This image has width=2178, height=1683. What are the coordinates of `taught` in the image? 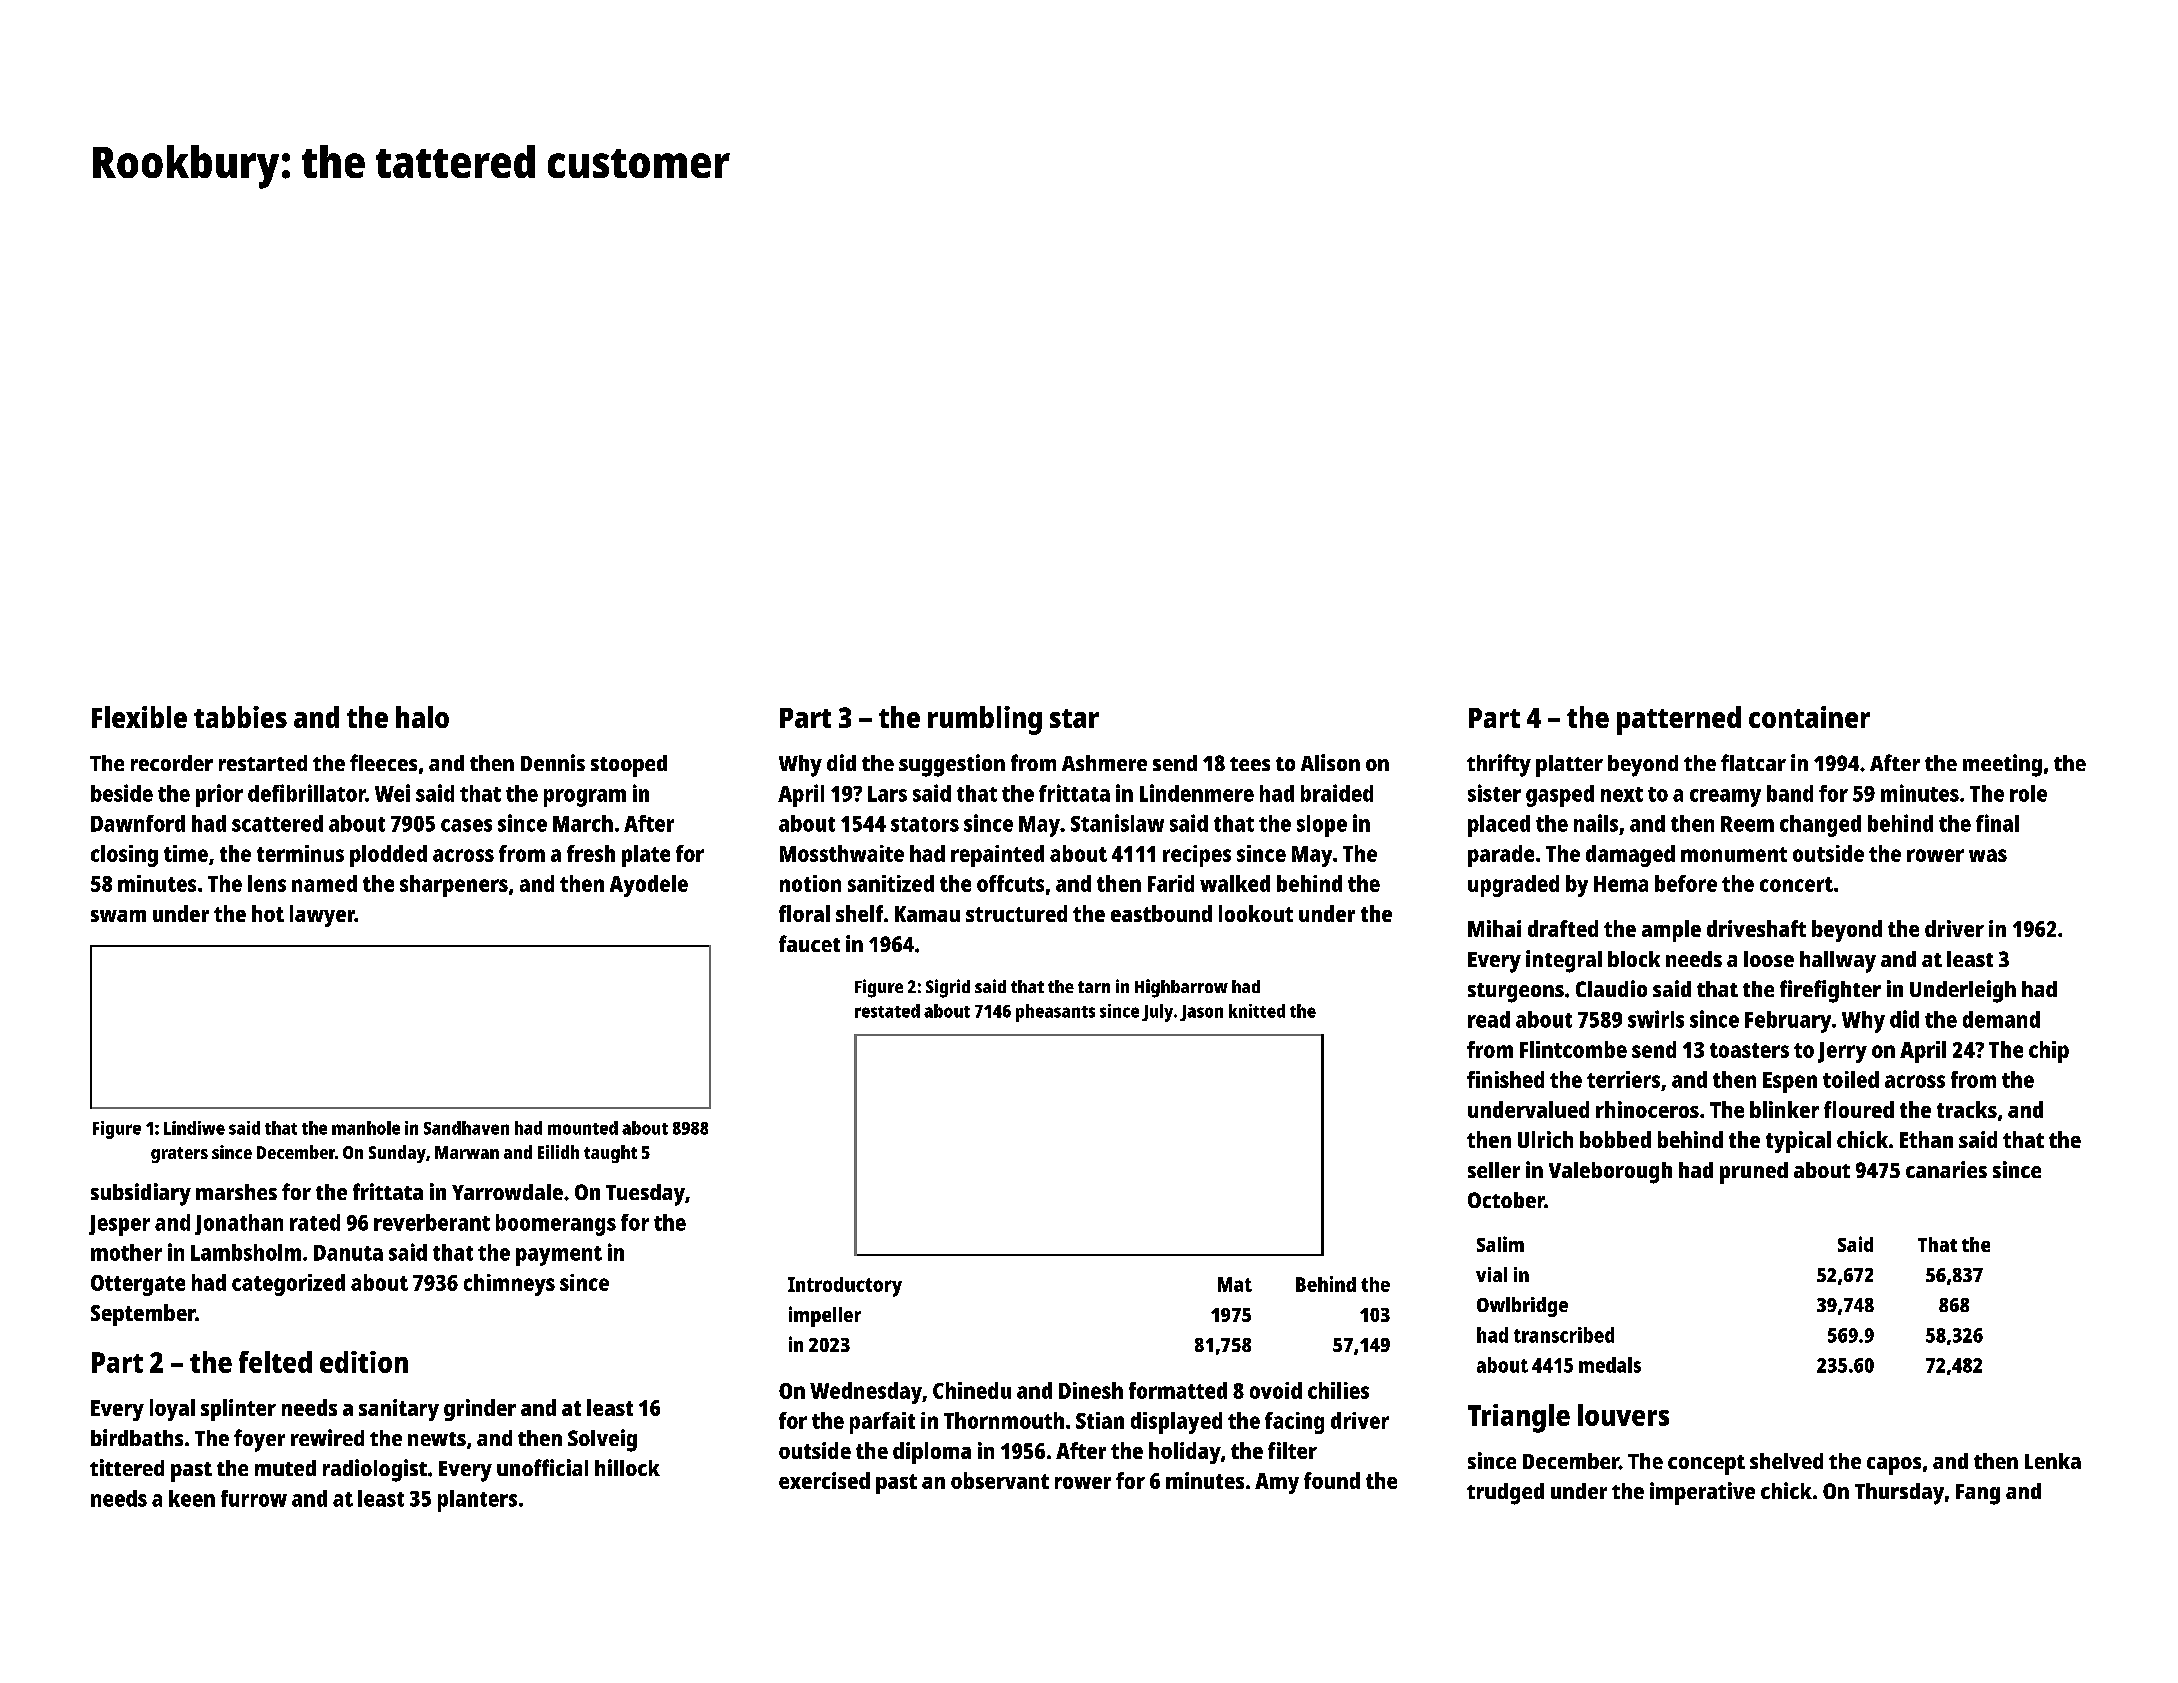 It's located at (610, 1154).
